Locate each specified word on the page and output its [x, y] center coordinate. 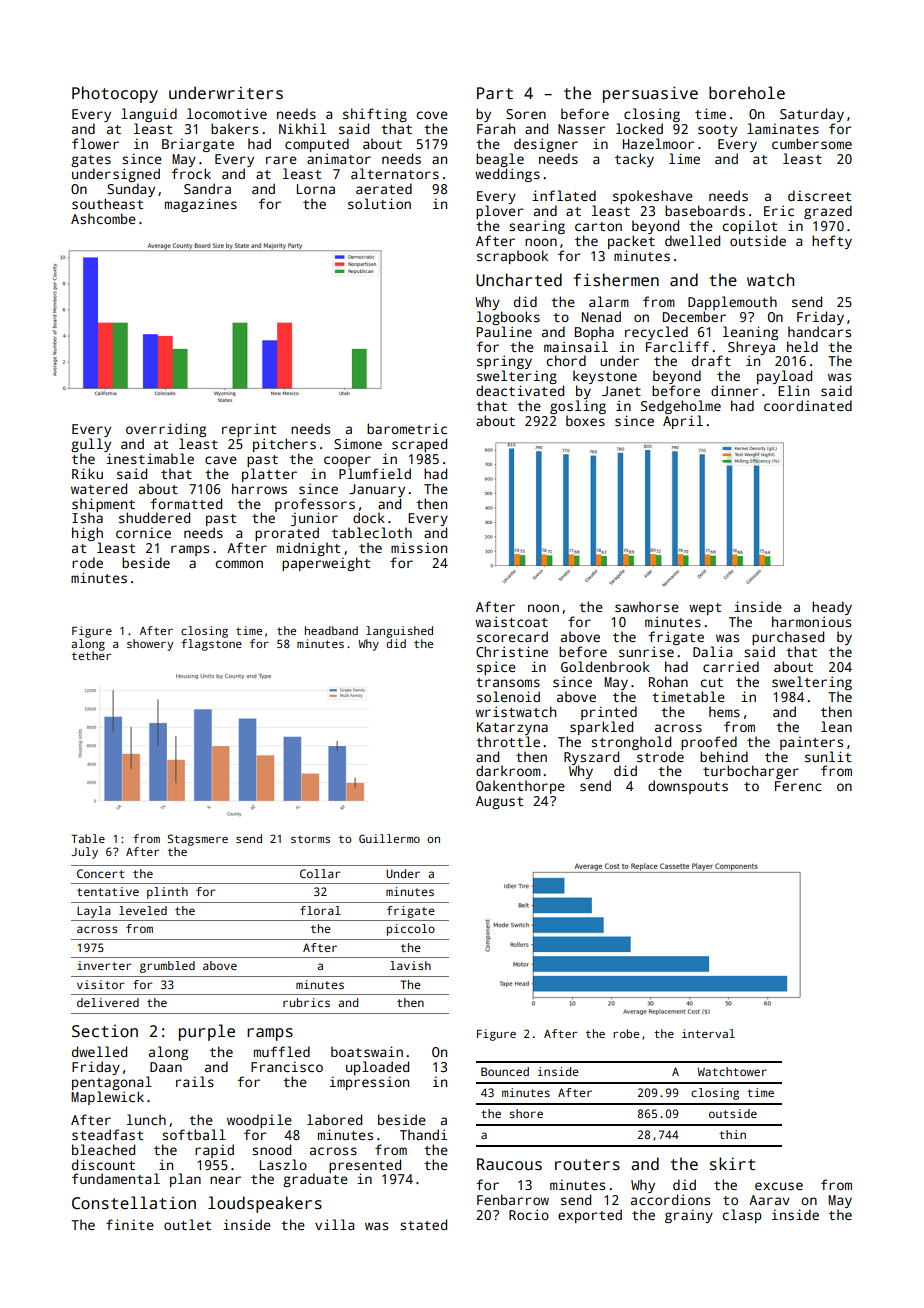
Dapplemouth [732, 303]
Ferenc [798, 786]
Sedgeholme [681, 407]
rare [281, 160]
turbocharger [751, 772]
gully [91, 445]
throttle [508, 741]
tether [91, 655]
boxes [585, 420]
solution [379, 203]
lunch [146, 1119]
